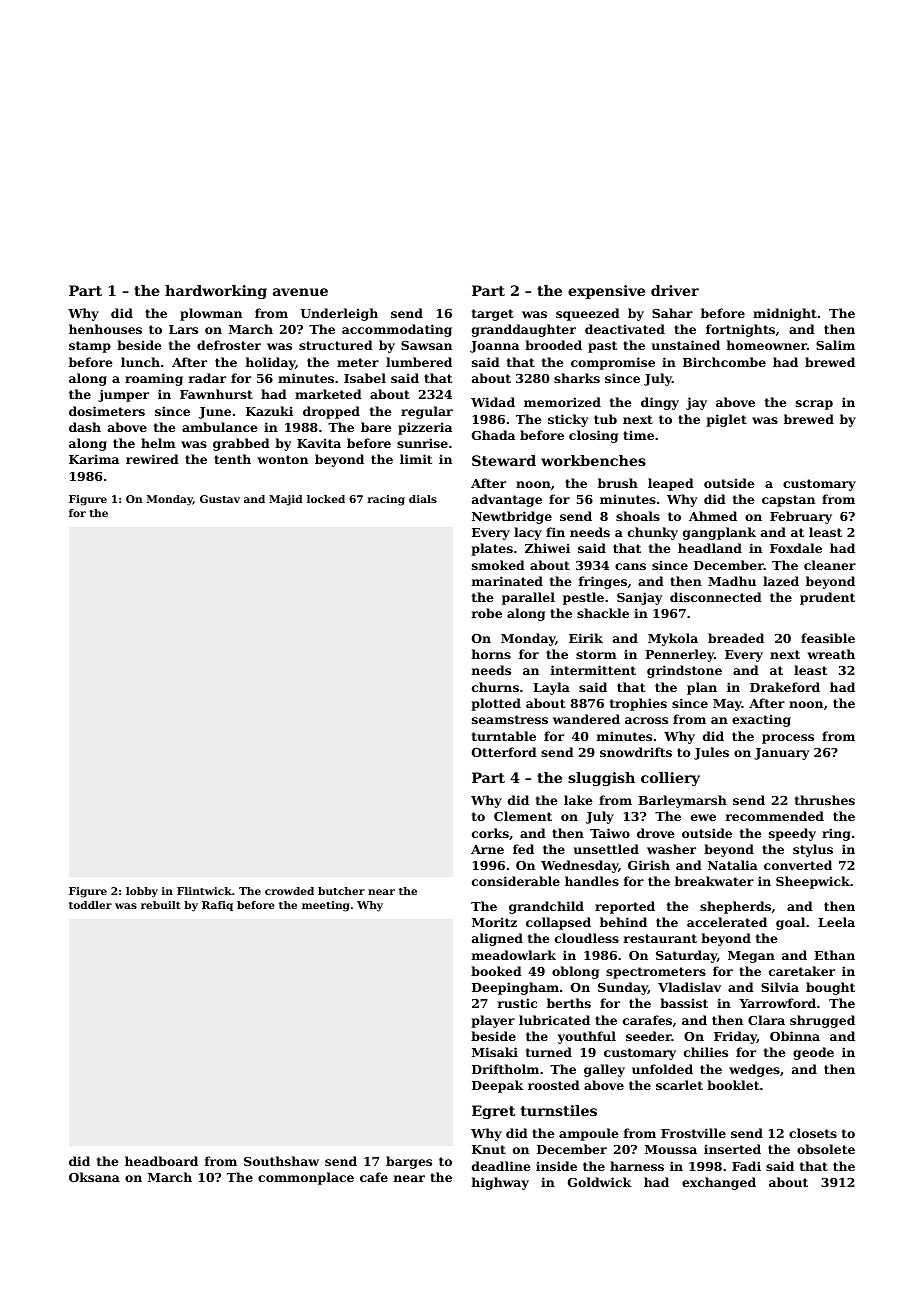 Image resolution: width=924 pixels, height=1308 pixels. What do you see at coordinates (788, 739) in the page?
I see `process` at bounding box center [788, 739].
